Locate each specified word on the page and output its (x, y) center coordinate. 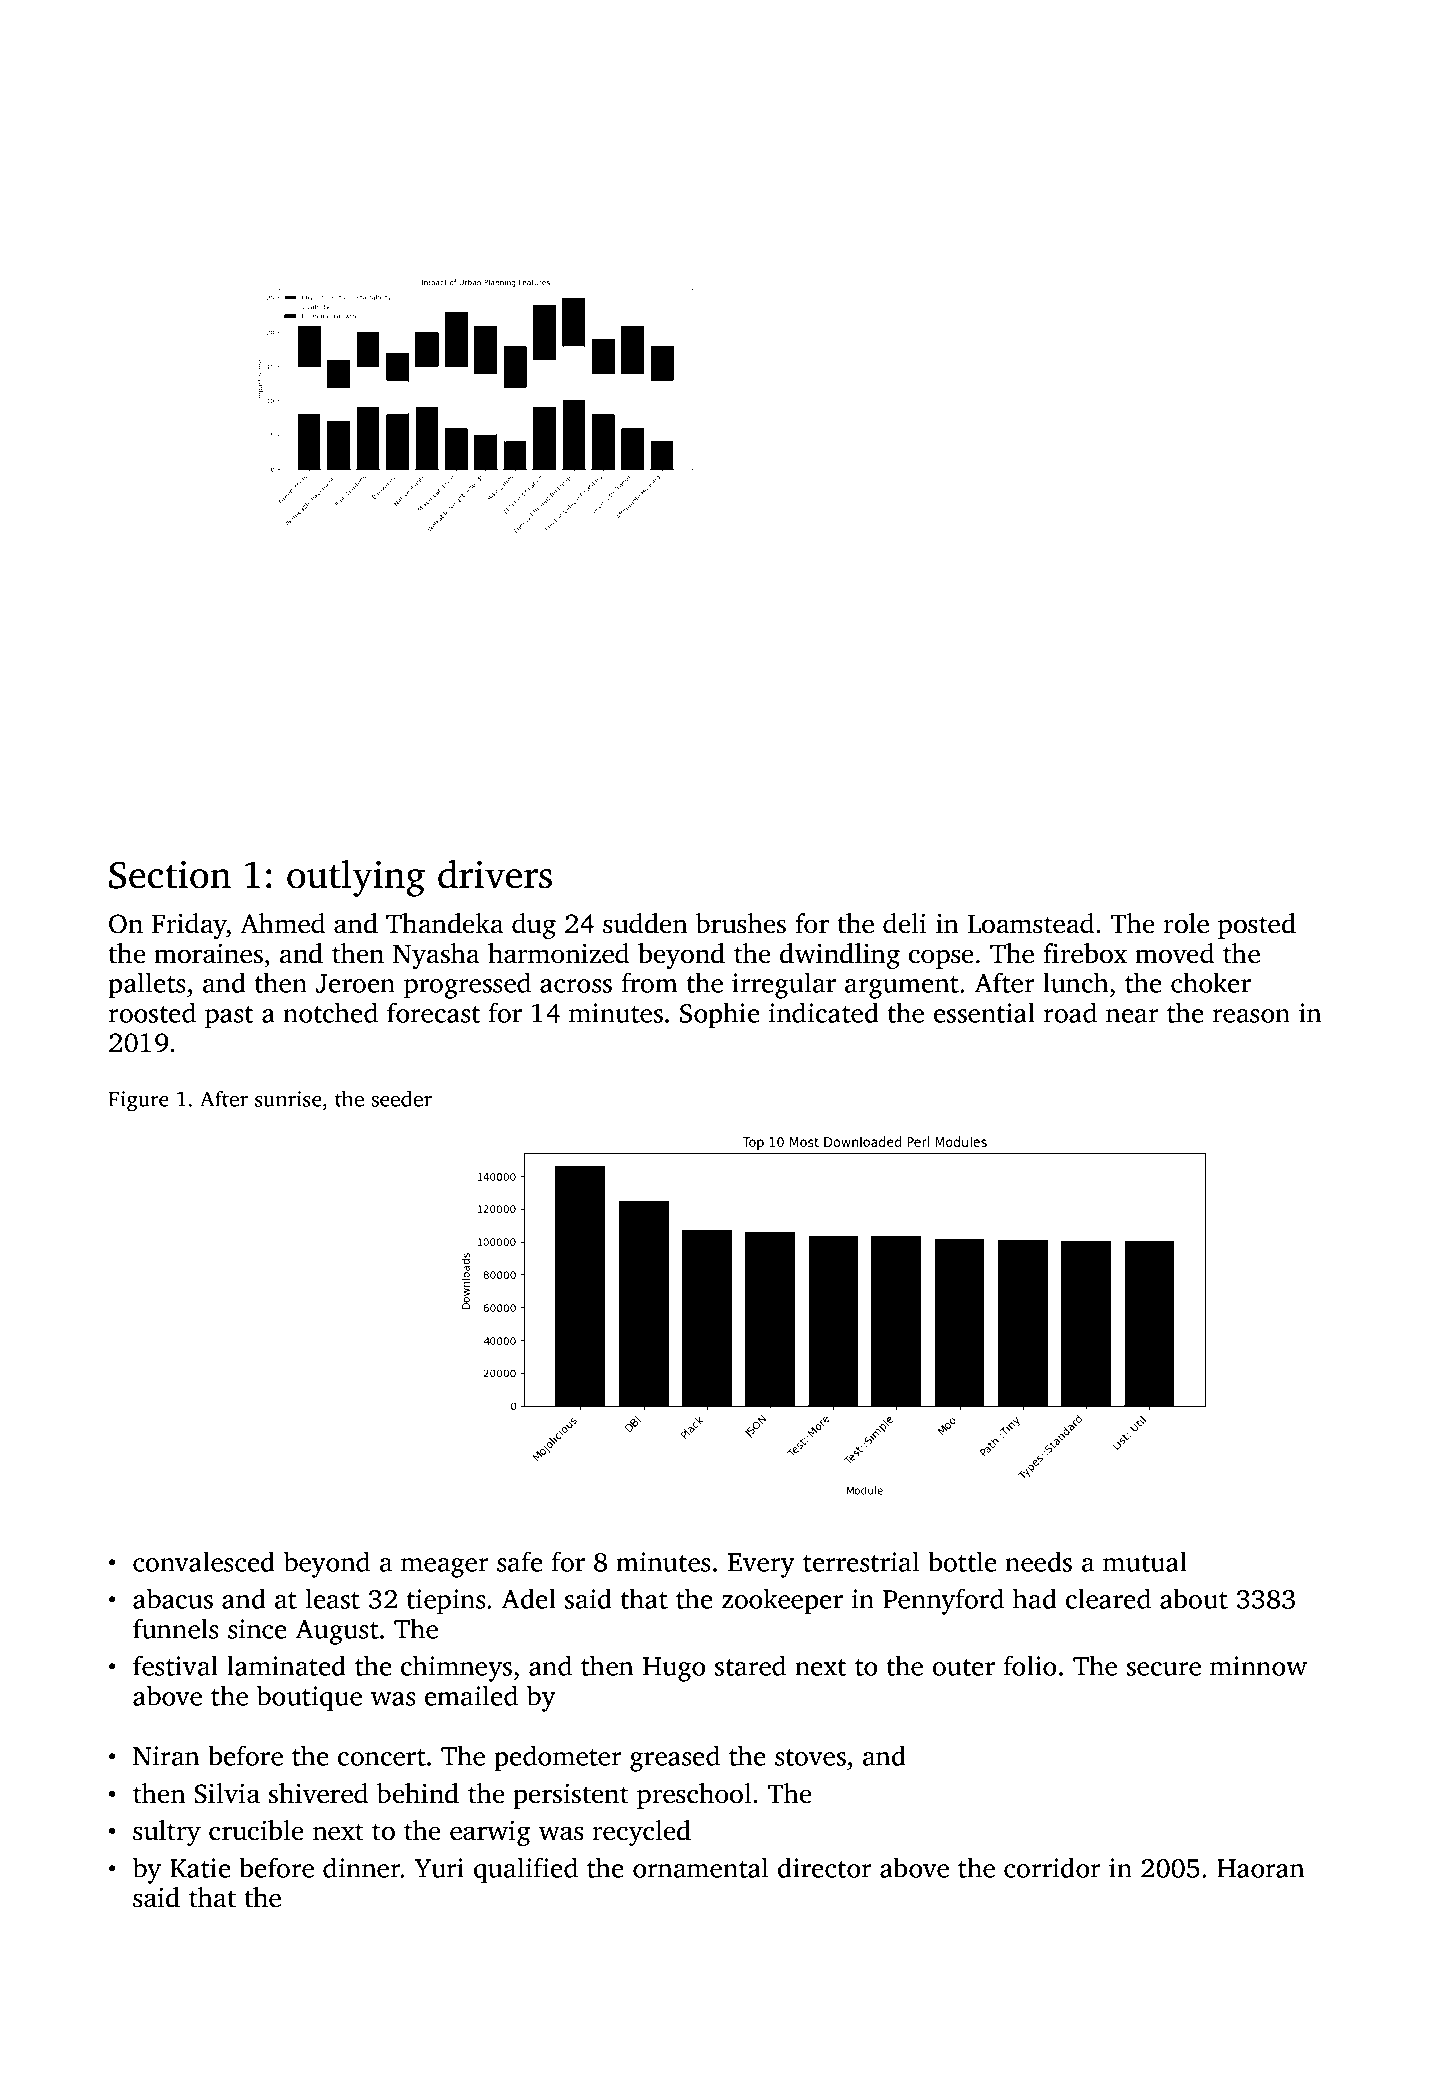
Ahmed (282, 923)
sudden (645, 923)
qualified (526, 1870)
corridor (1052, 1867)
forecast (433, 1012)
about (1194, 1598)
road (1070, 1012)
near (1132, 1016)
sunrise (288, 1099)
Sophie (720, 1015)
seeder (401, 1098)
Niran (166, 1756)
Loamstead (1030, 923)
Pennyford (943, 1601)
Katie (200, 1868)
